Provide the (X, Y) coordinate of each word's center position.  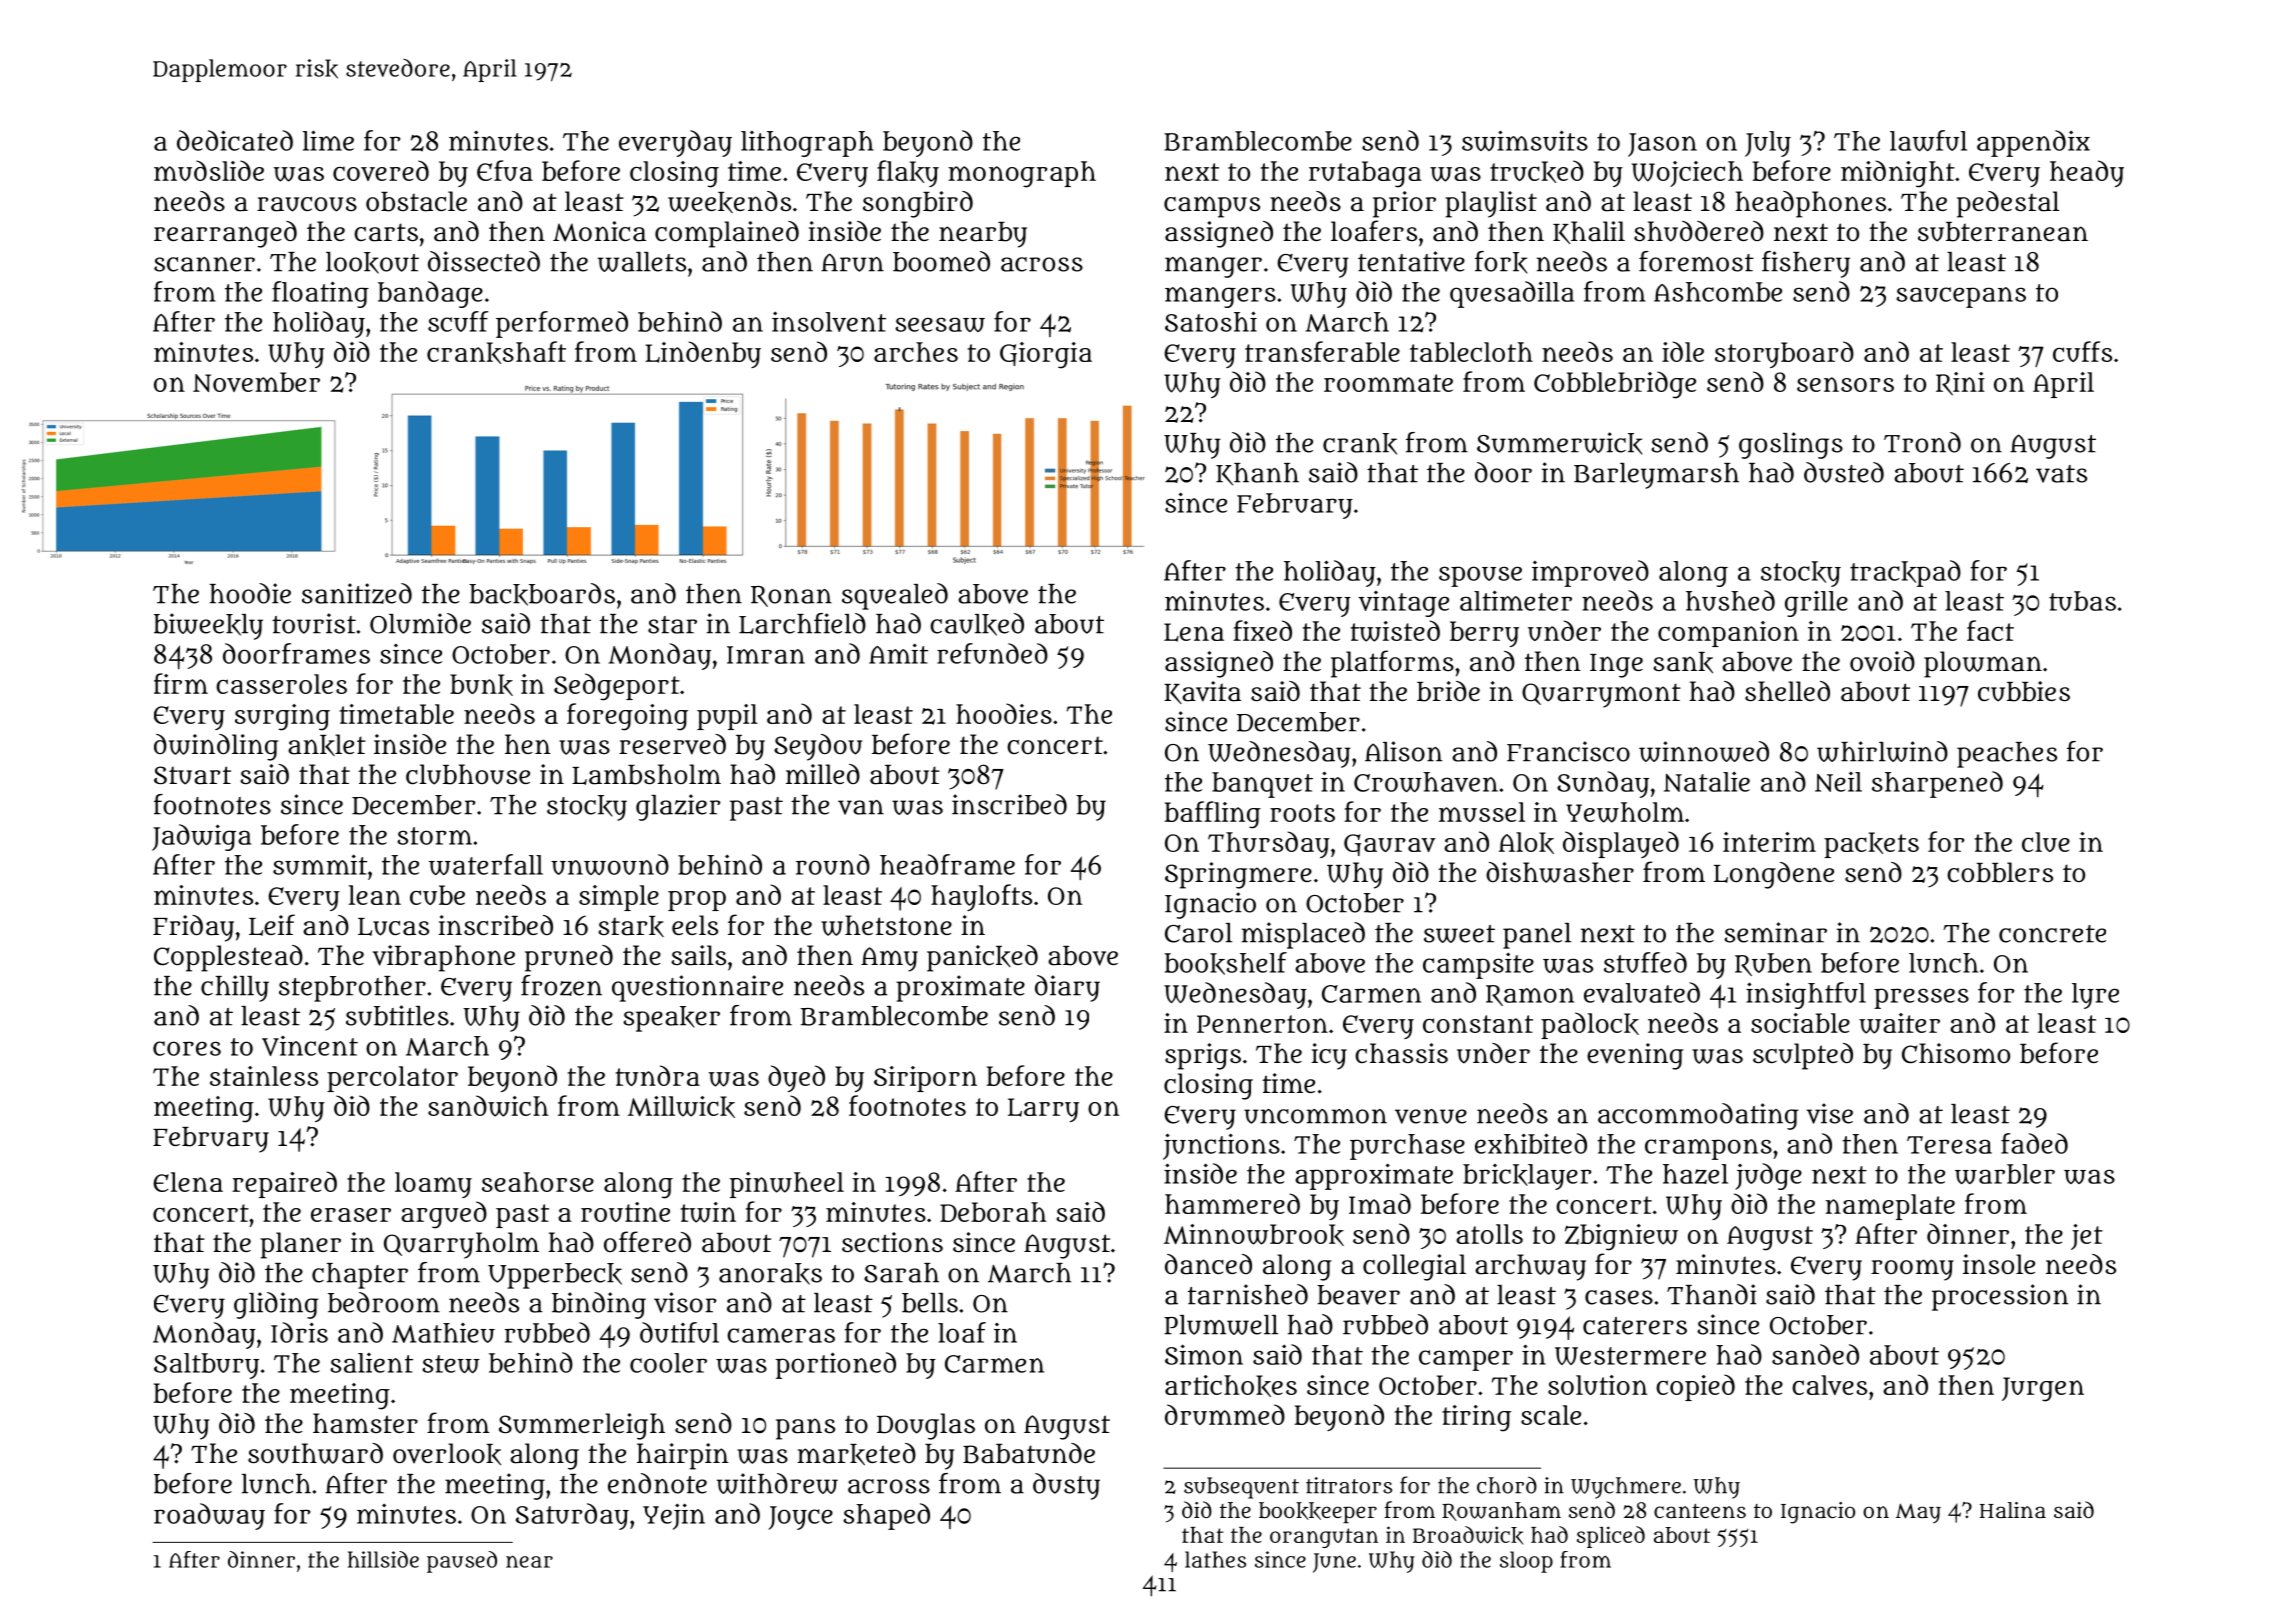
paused (462, 1562)
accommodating (1698, 1116)
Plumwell (1221, 1325)
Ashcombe (1718, 292)
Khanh (1257, 474)
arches (916, 352)
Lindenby (703, 354)
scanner (204, 264)
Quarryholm (461, 1245)
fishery (1806, 264)
